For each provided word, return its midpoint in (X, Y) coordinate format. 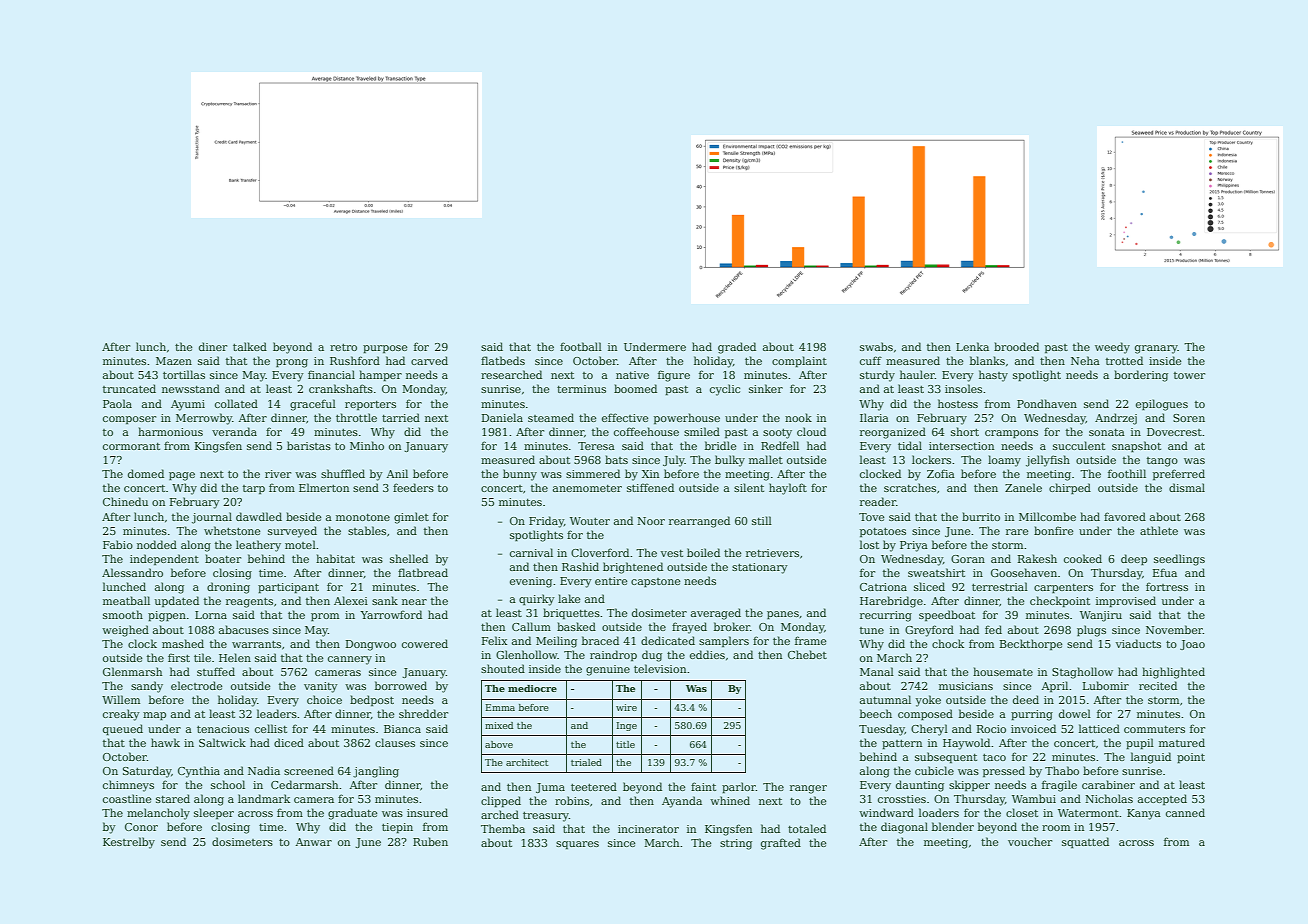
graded (737, 348)
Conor (141, 827)
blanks (987, 360)
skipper (969, 785)
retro (343, 347)
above (499, 744)
